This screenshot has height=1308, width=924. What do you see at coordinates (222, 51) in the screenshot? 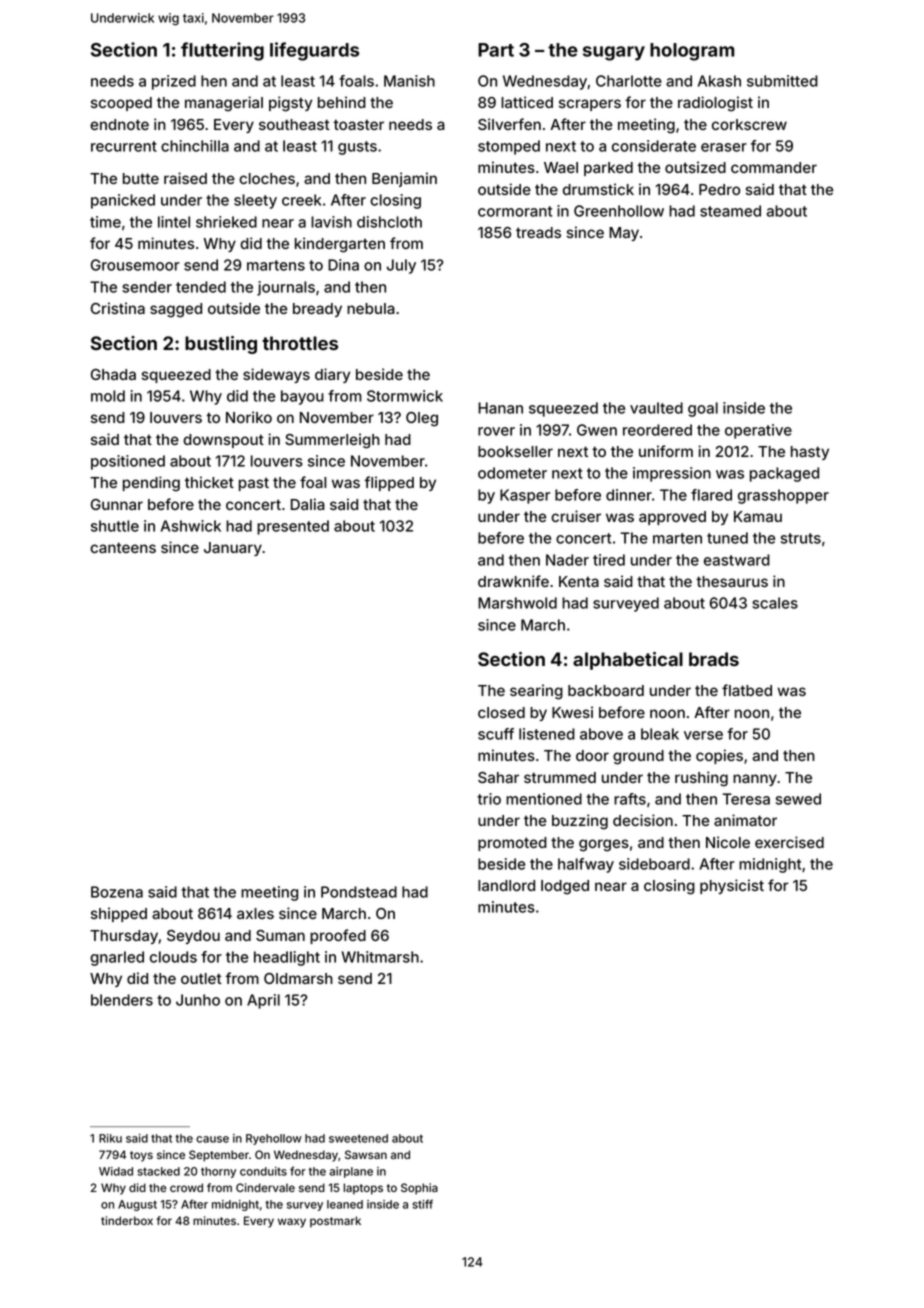
I see `fluttering` at bounding box center [222, 51].
